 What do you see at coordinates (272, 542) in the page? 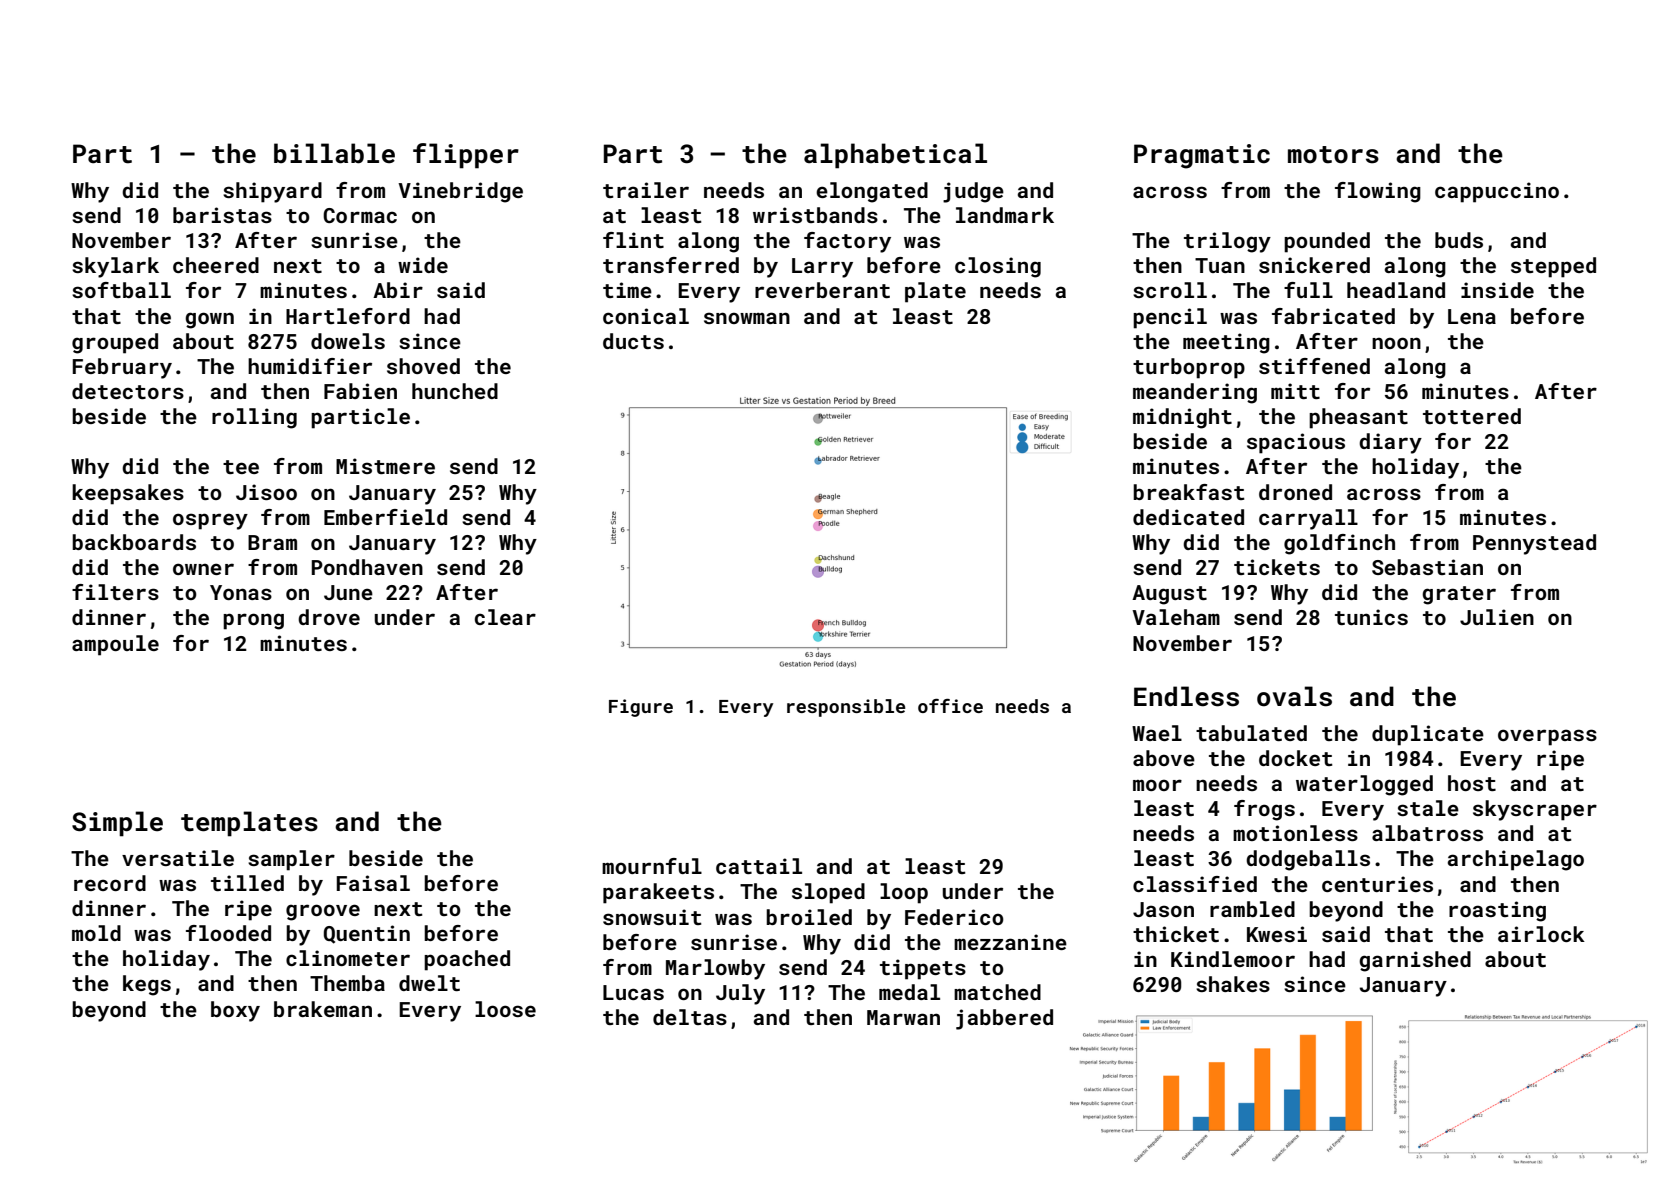
I see `Bram` at bounding box center [272, 542].
